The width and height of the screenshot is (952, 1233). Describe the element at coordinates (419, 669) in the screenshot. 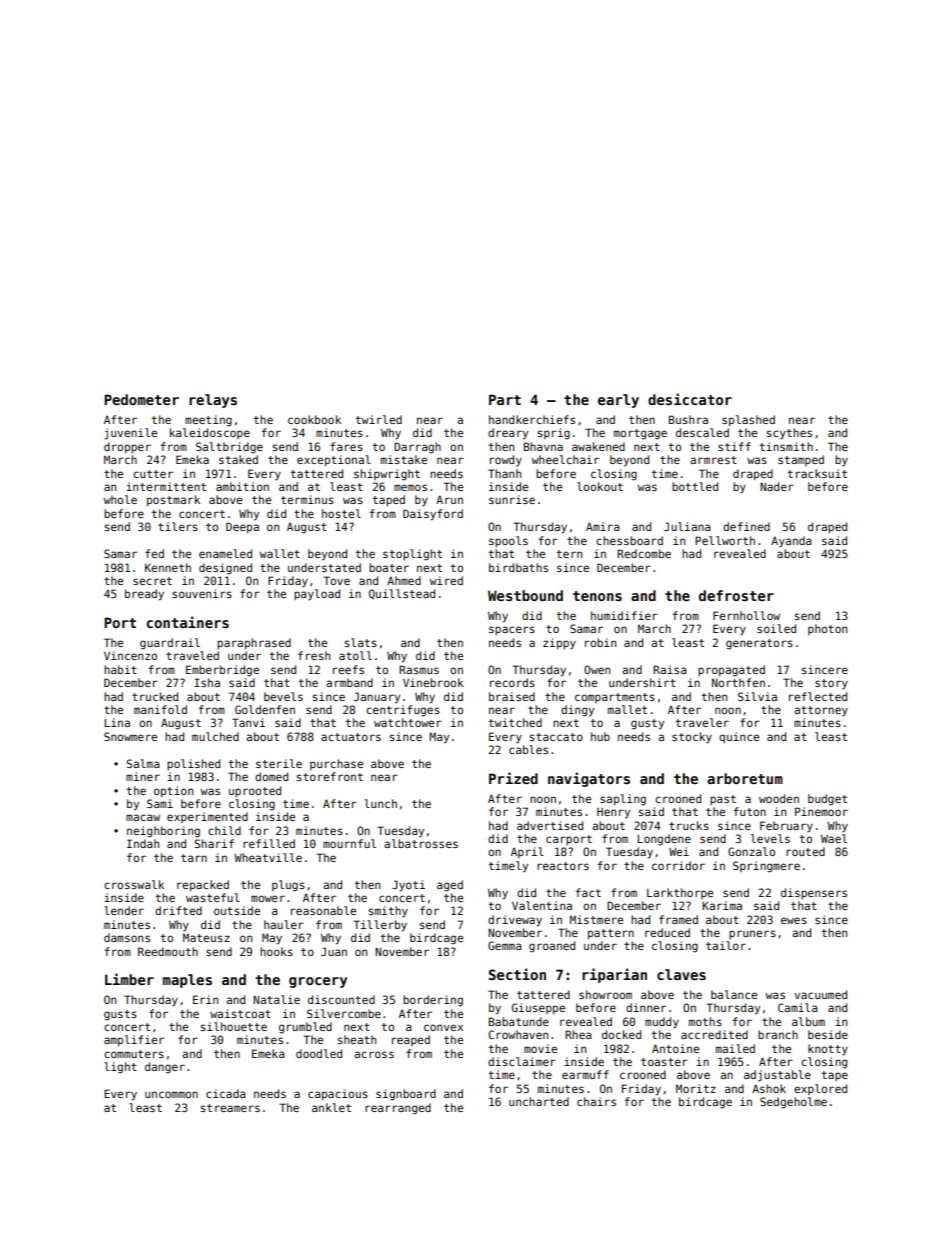

I see `Rasmus` at that location.
